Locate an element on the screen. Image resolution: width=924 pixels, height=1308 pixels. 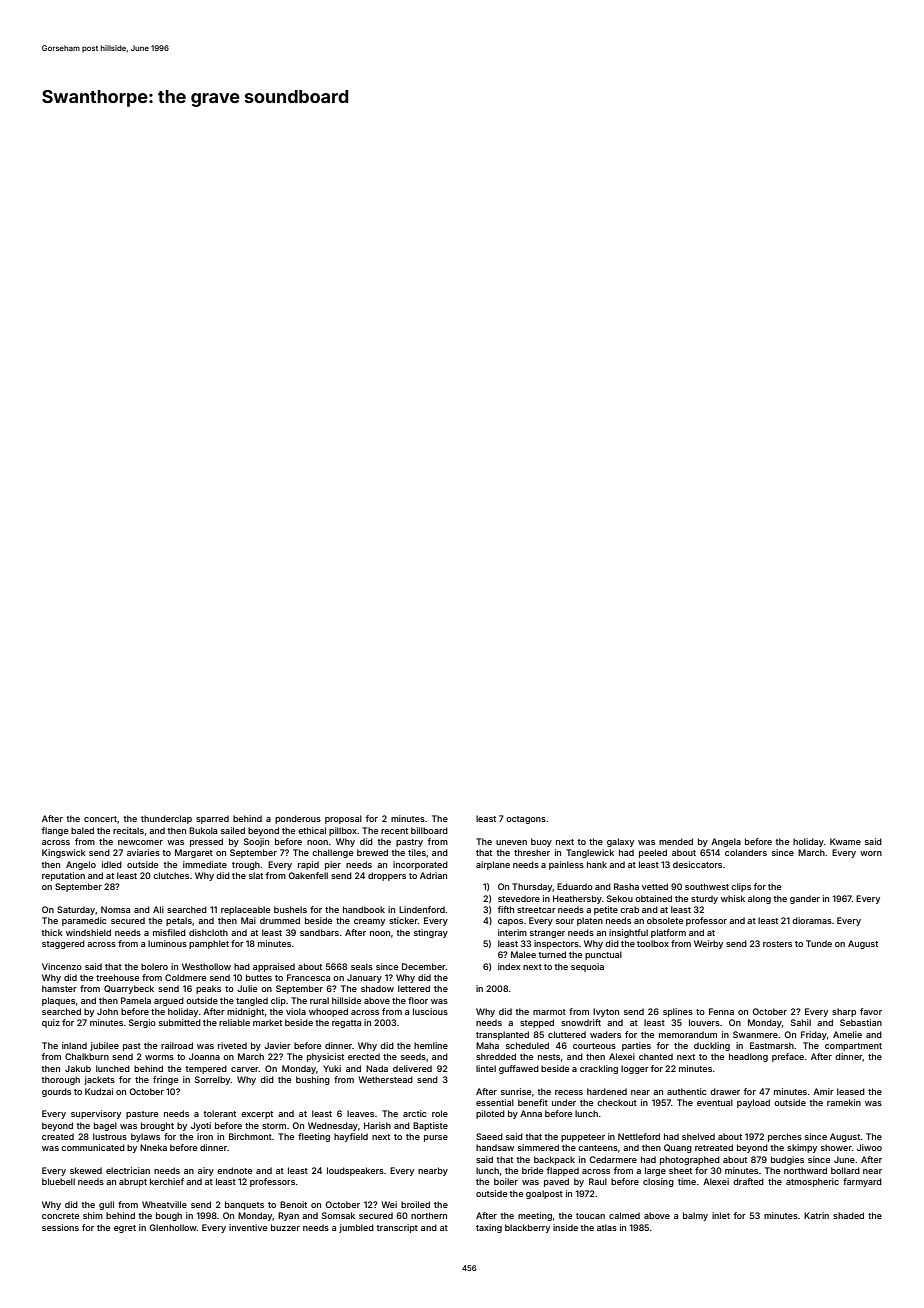
recitals is located at coordinates (128, 830).
